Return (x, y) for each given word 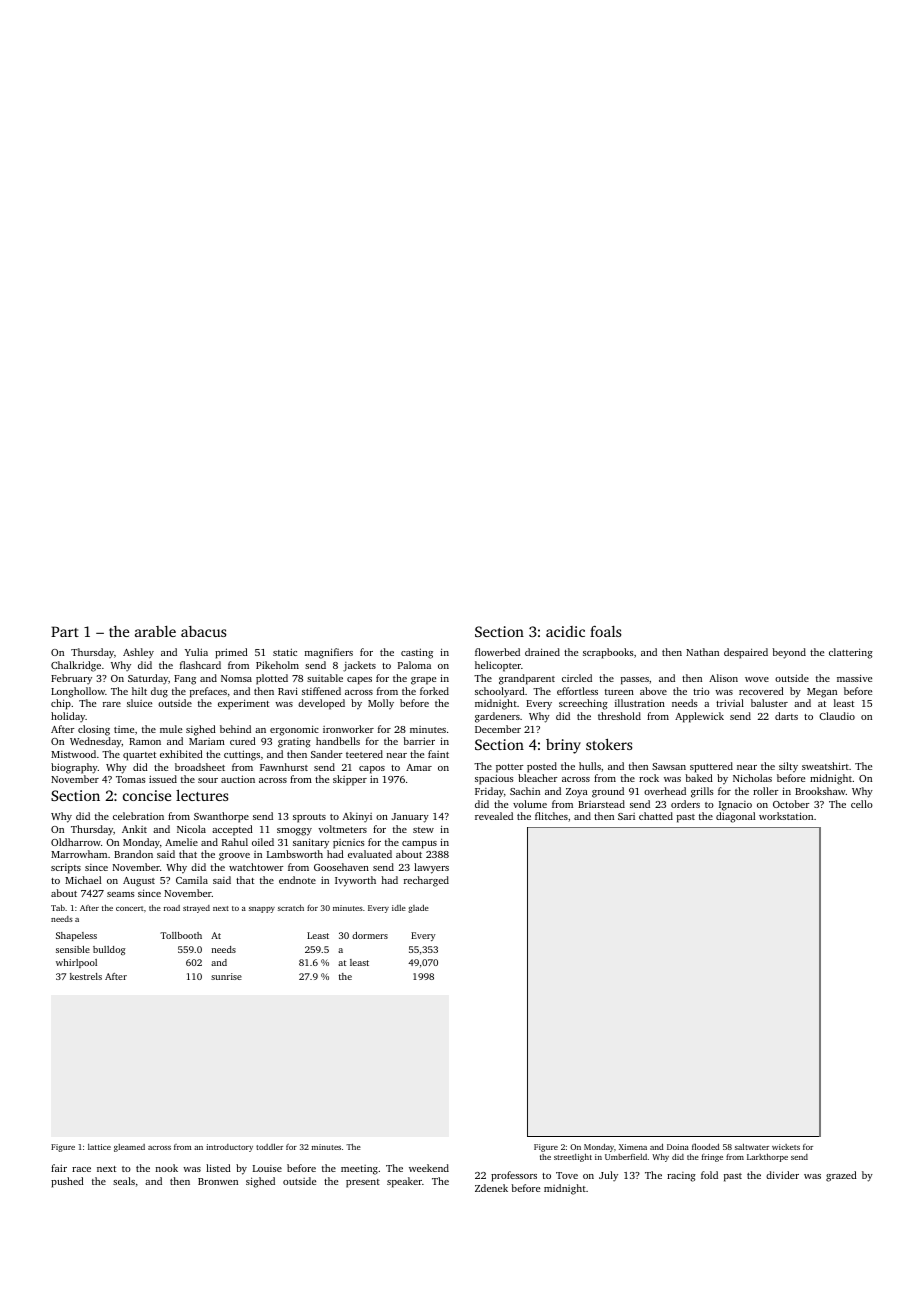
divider (782, 1175)
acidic (565, 631)
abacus (203, 631)
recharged (426, 881)
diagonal (735, 817)
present (363, 1183)
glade (418, 909)
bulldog (109, 950)
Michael (83, 880)
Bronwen (218, 1181)
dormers (370, 935)
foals (605, 631)
